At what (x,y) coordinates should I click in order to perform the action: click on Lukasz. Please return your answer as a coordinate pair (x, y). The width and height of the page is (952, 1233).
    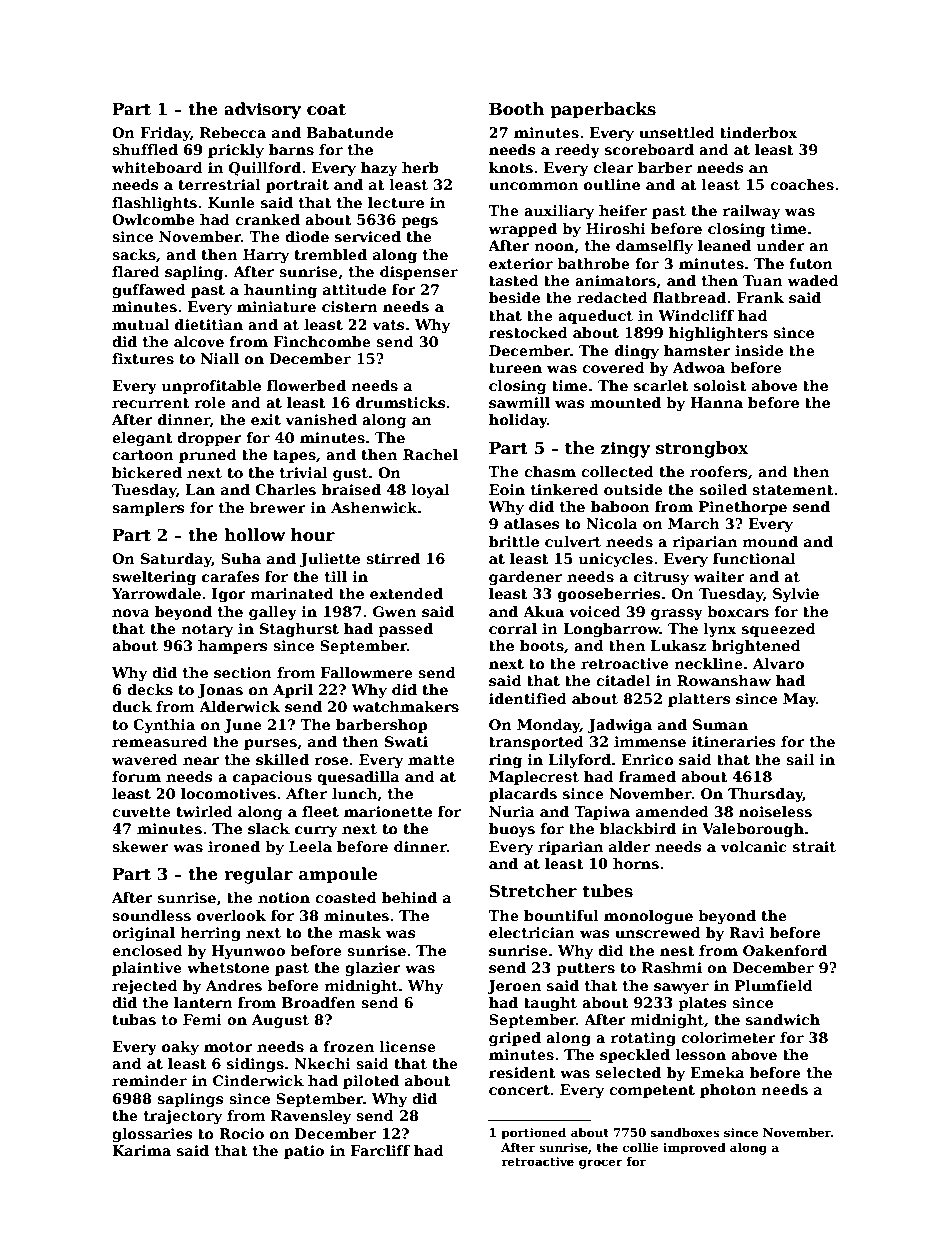
    Looking at the image, I should click on (678, 645).
